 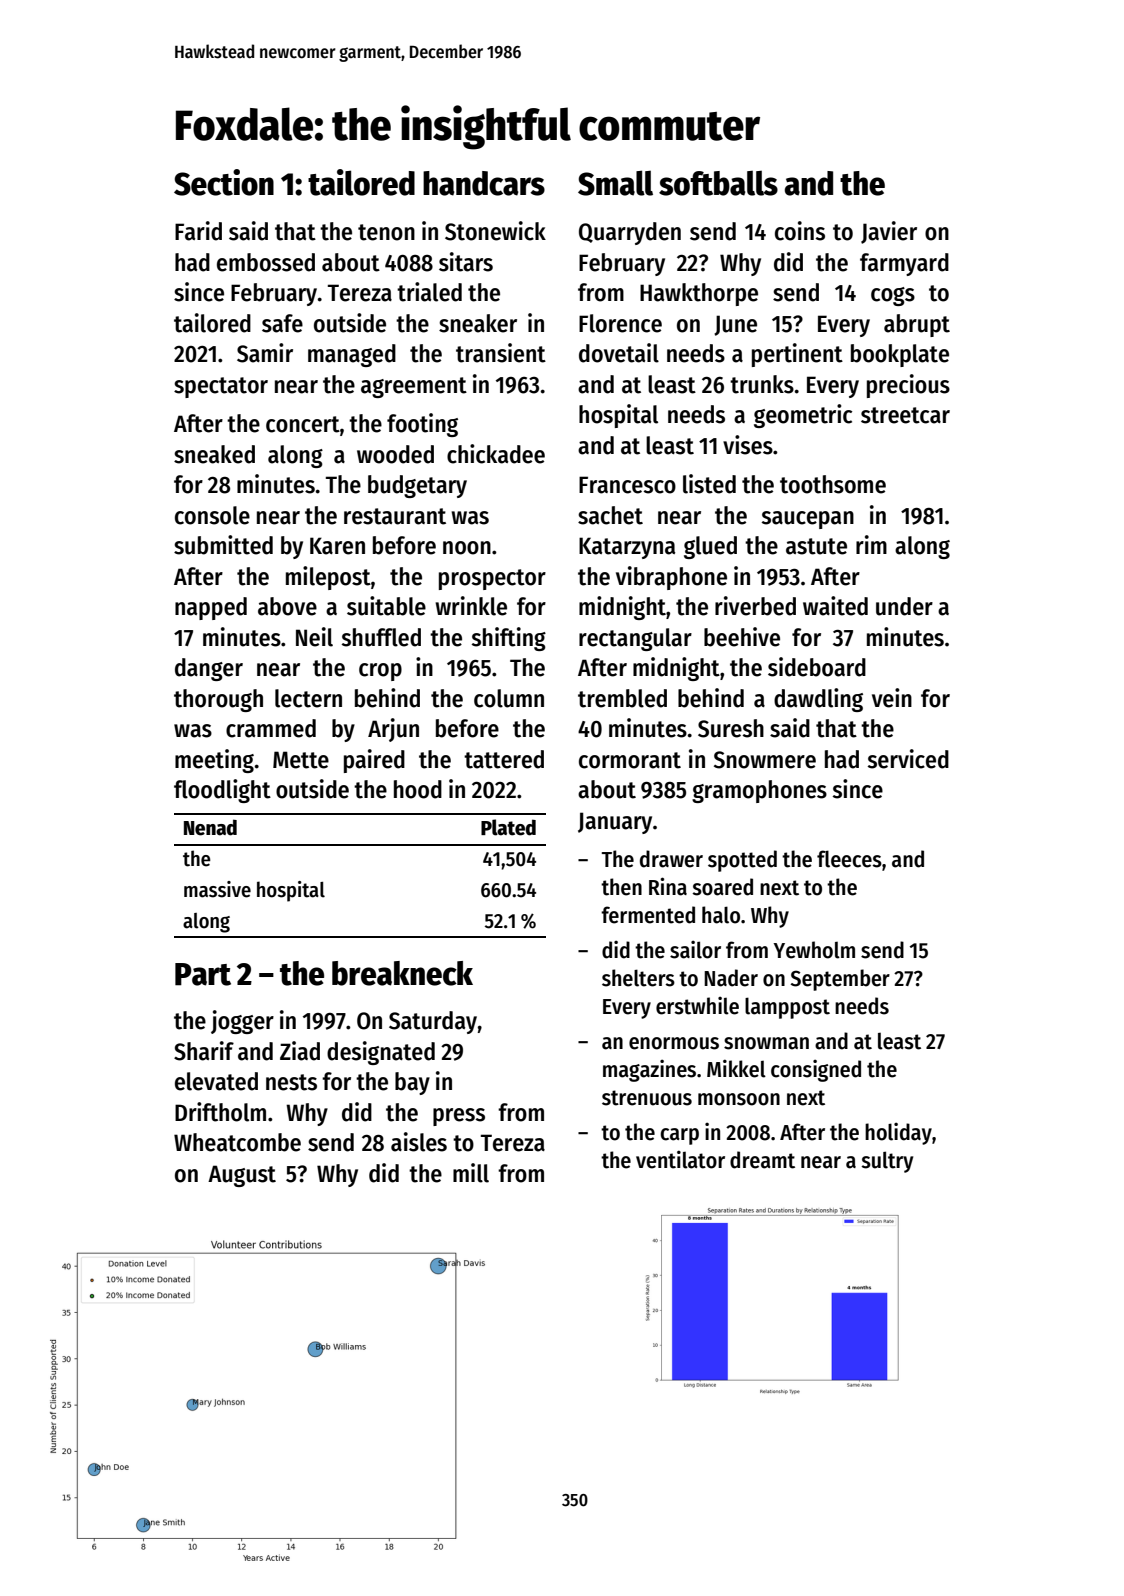 What do you see at coordinates (908, 759) in the image?
I see `serviced` at bounding box center [908, 759].
